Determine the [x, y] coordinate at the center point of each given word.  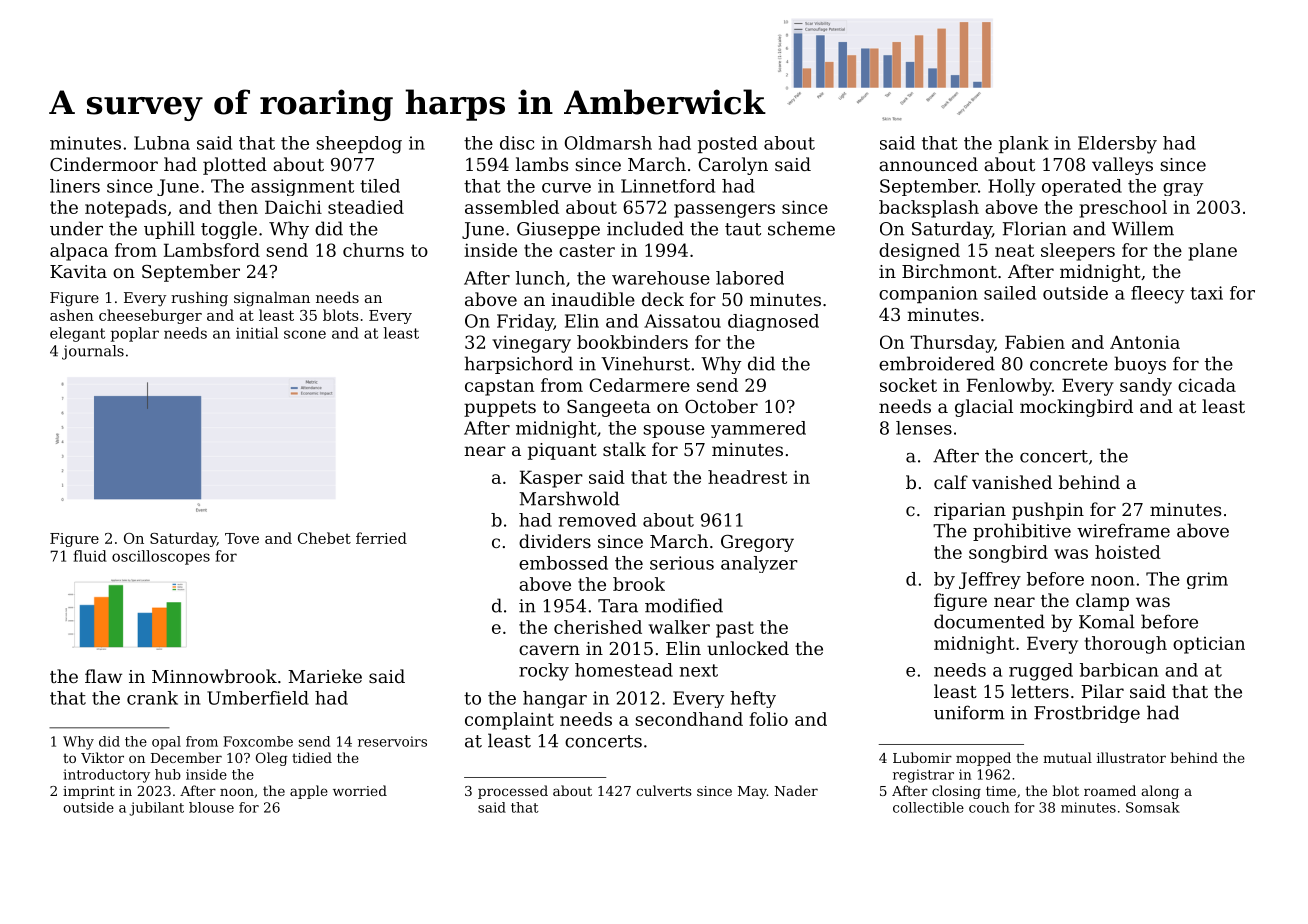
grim [1207, 580]
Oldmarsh [608, 143]
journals [93, 352]
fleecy [1157, 295]
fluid [90, 556]
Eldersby [1117, 145]
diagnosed [773, 322]
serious [682, 563]
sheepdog [359, 145]
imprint [89, 792]
